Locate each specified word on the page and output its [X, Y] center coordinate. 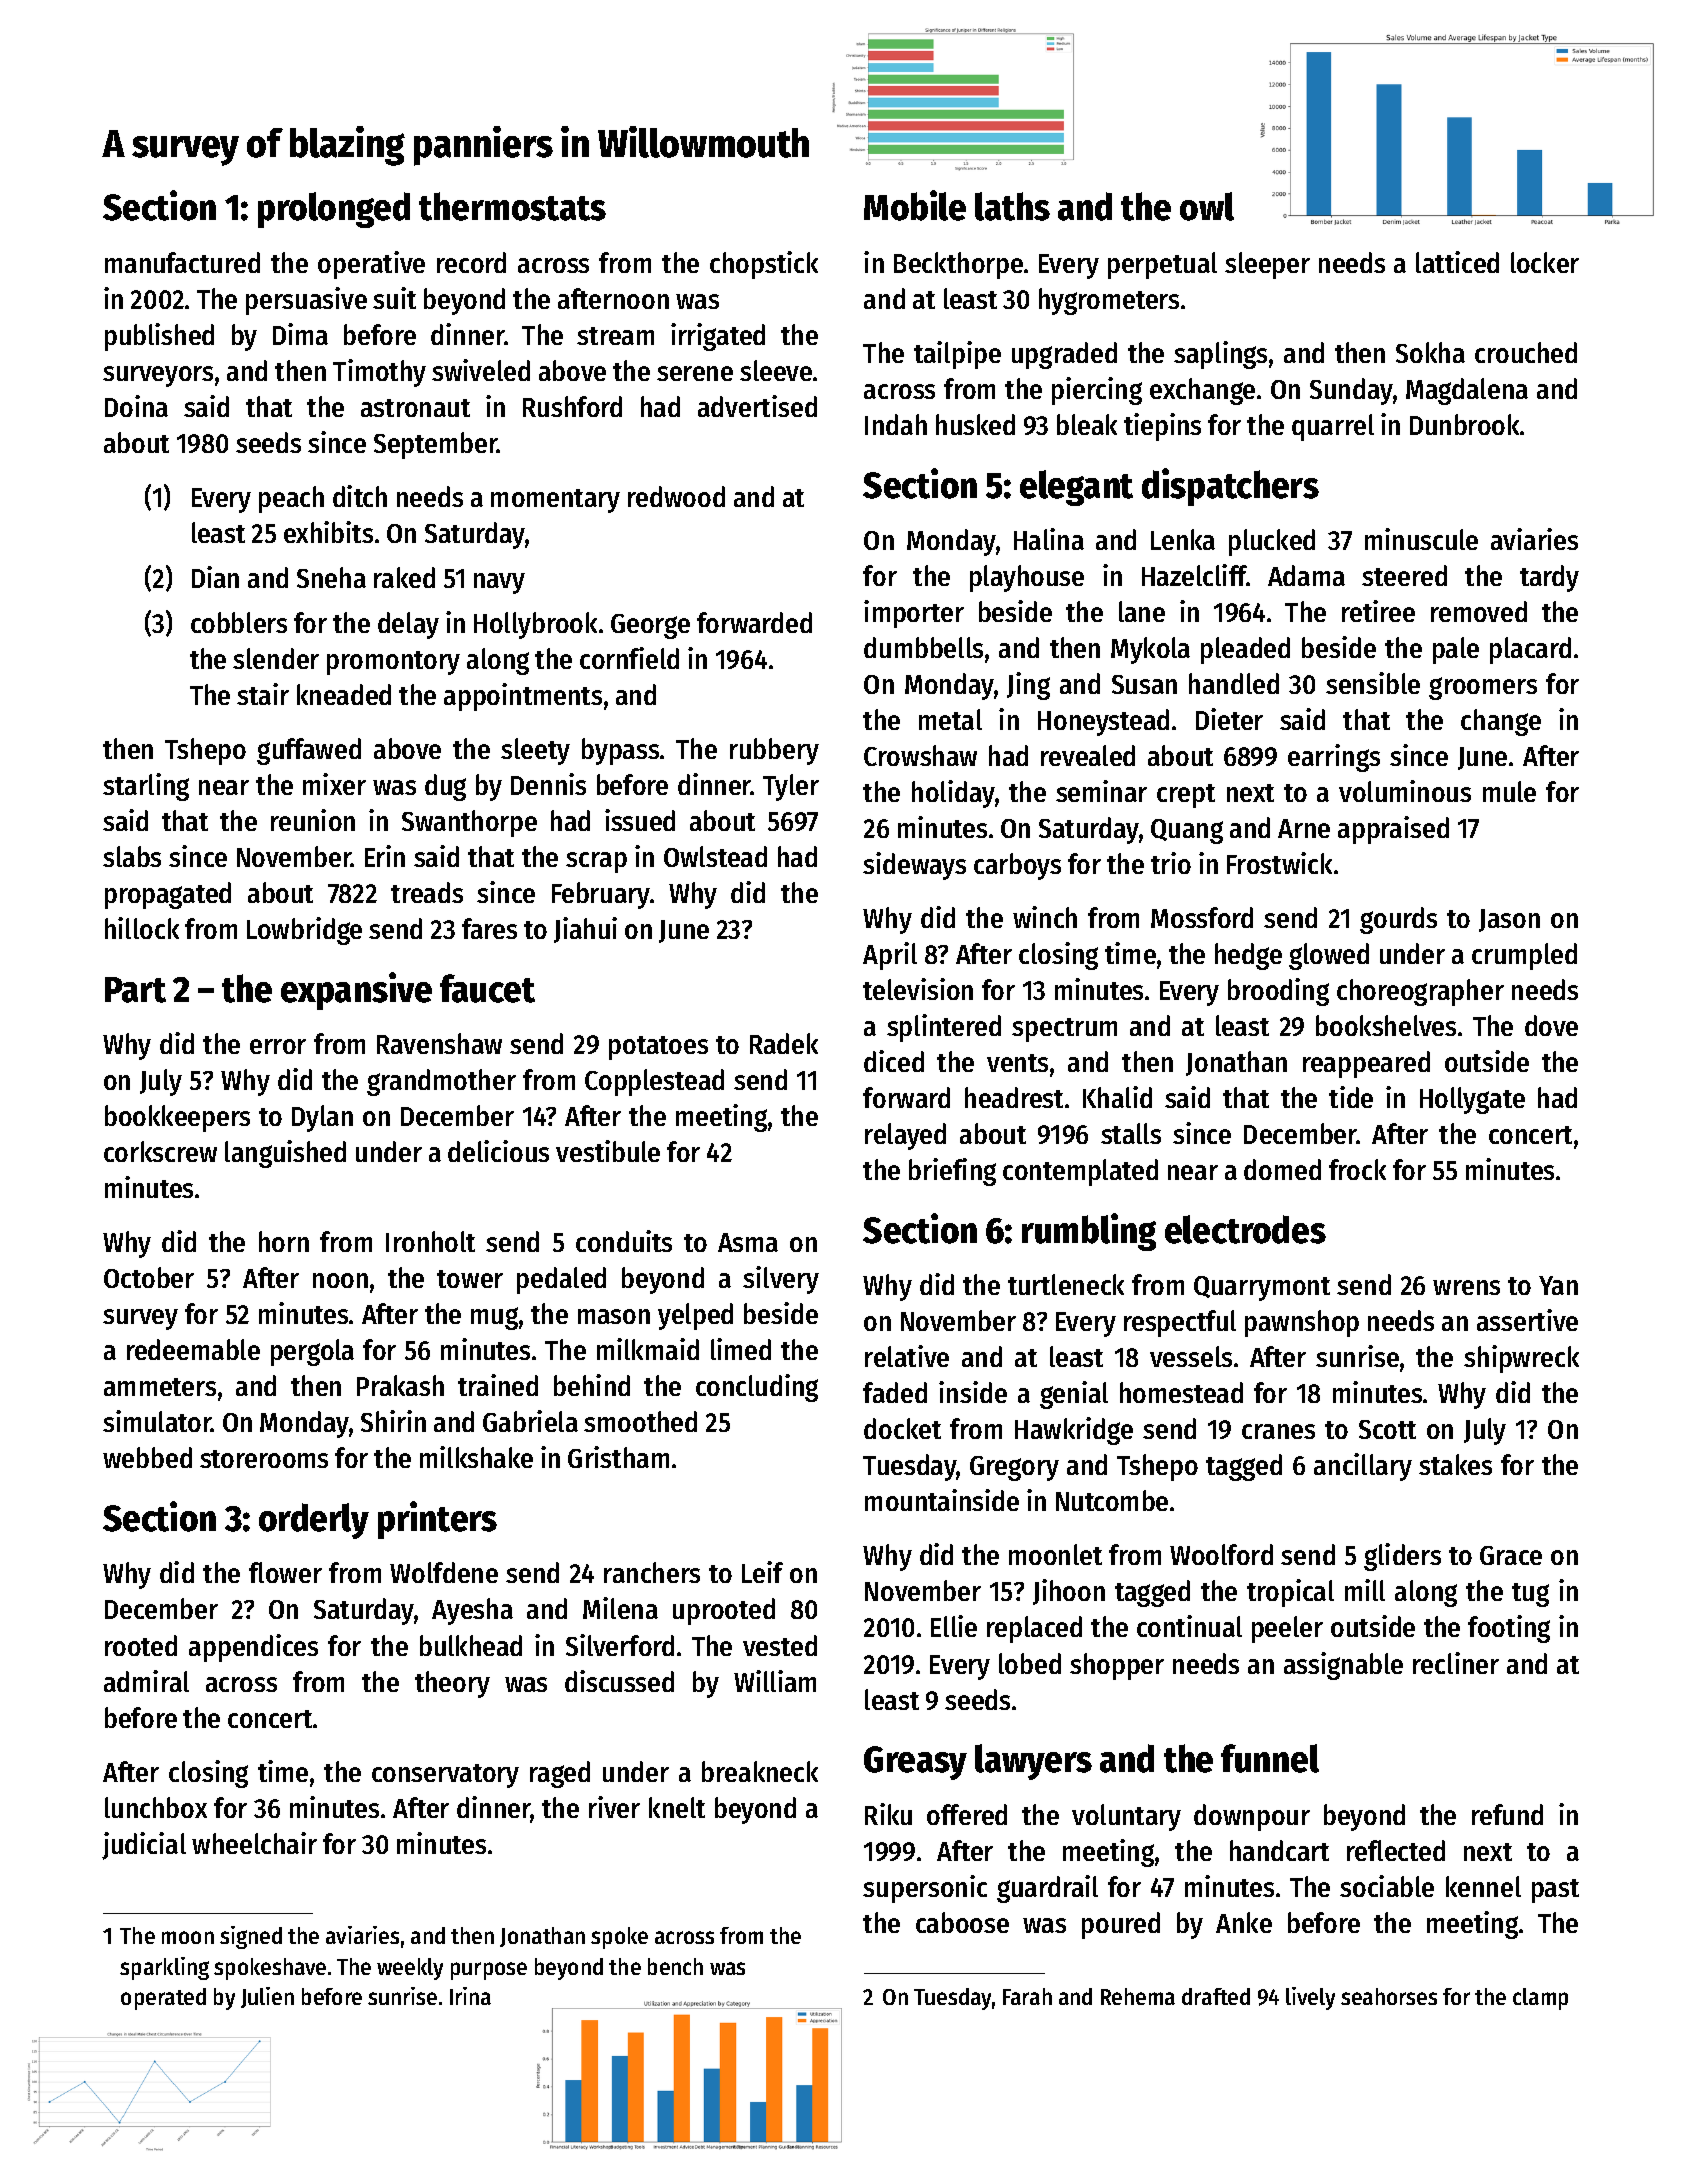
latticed [1457, 262]
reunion [313, 820]
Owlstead [715, 856]
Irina [470, 1996]
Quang [1187, 831]
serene [695, 373]
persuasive [306, 301]
